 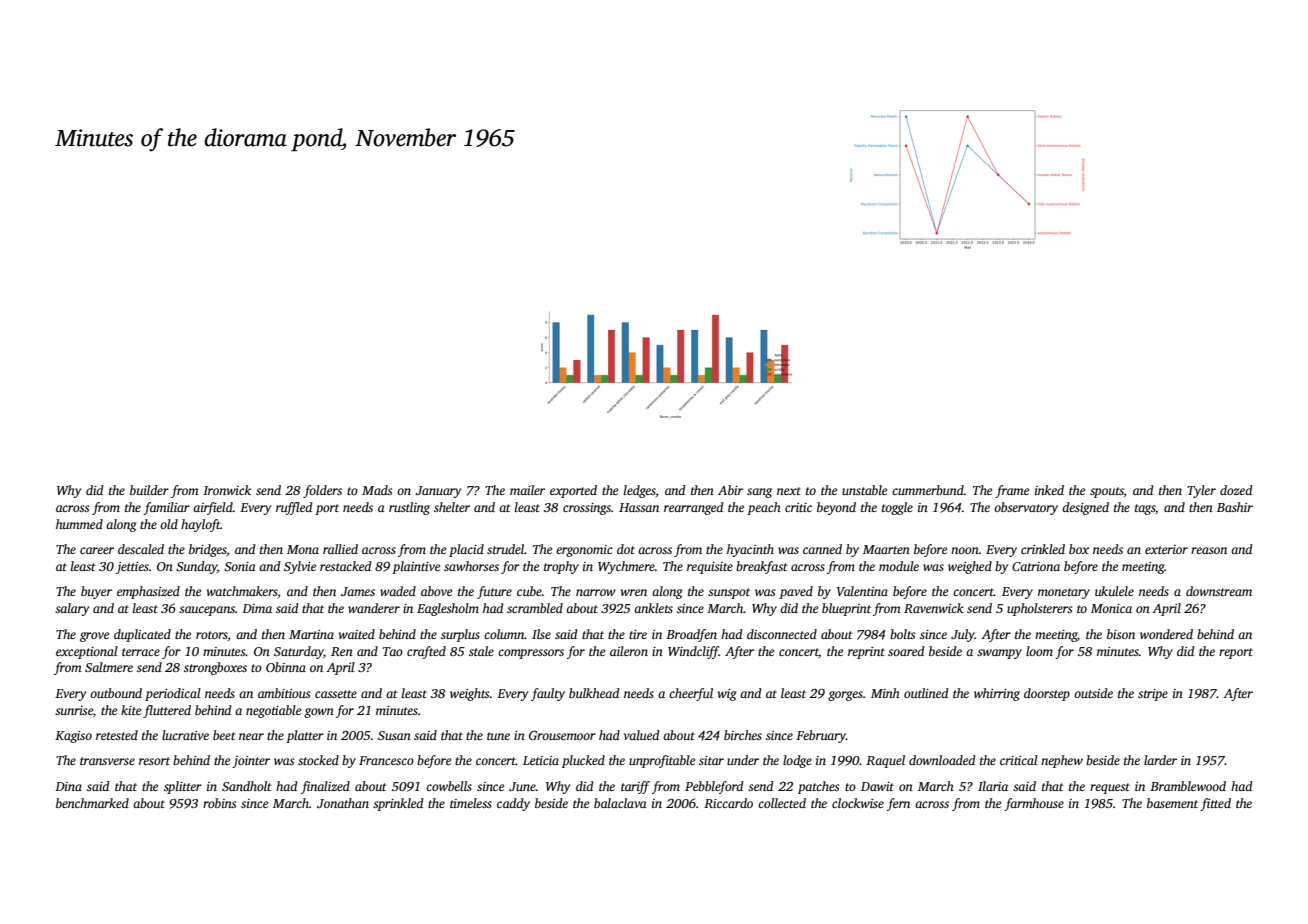 What do you see at coordinates (343, 803) in the screenshot?
I see `Jonathan` at bounding box center [343, 803].
